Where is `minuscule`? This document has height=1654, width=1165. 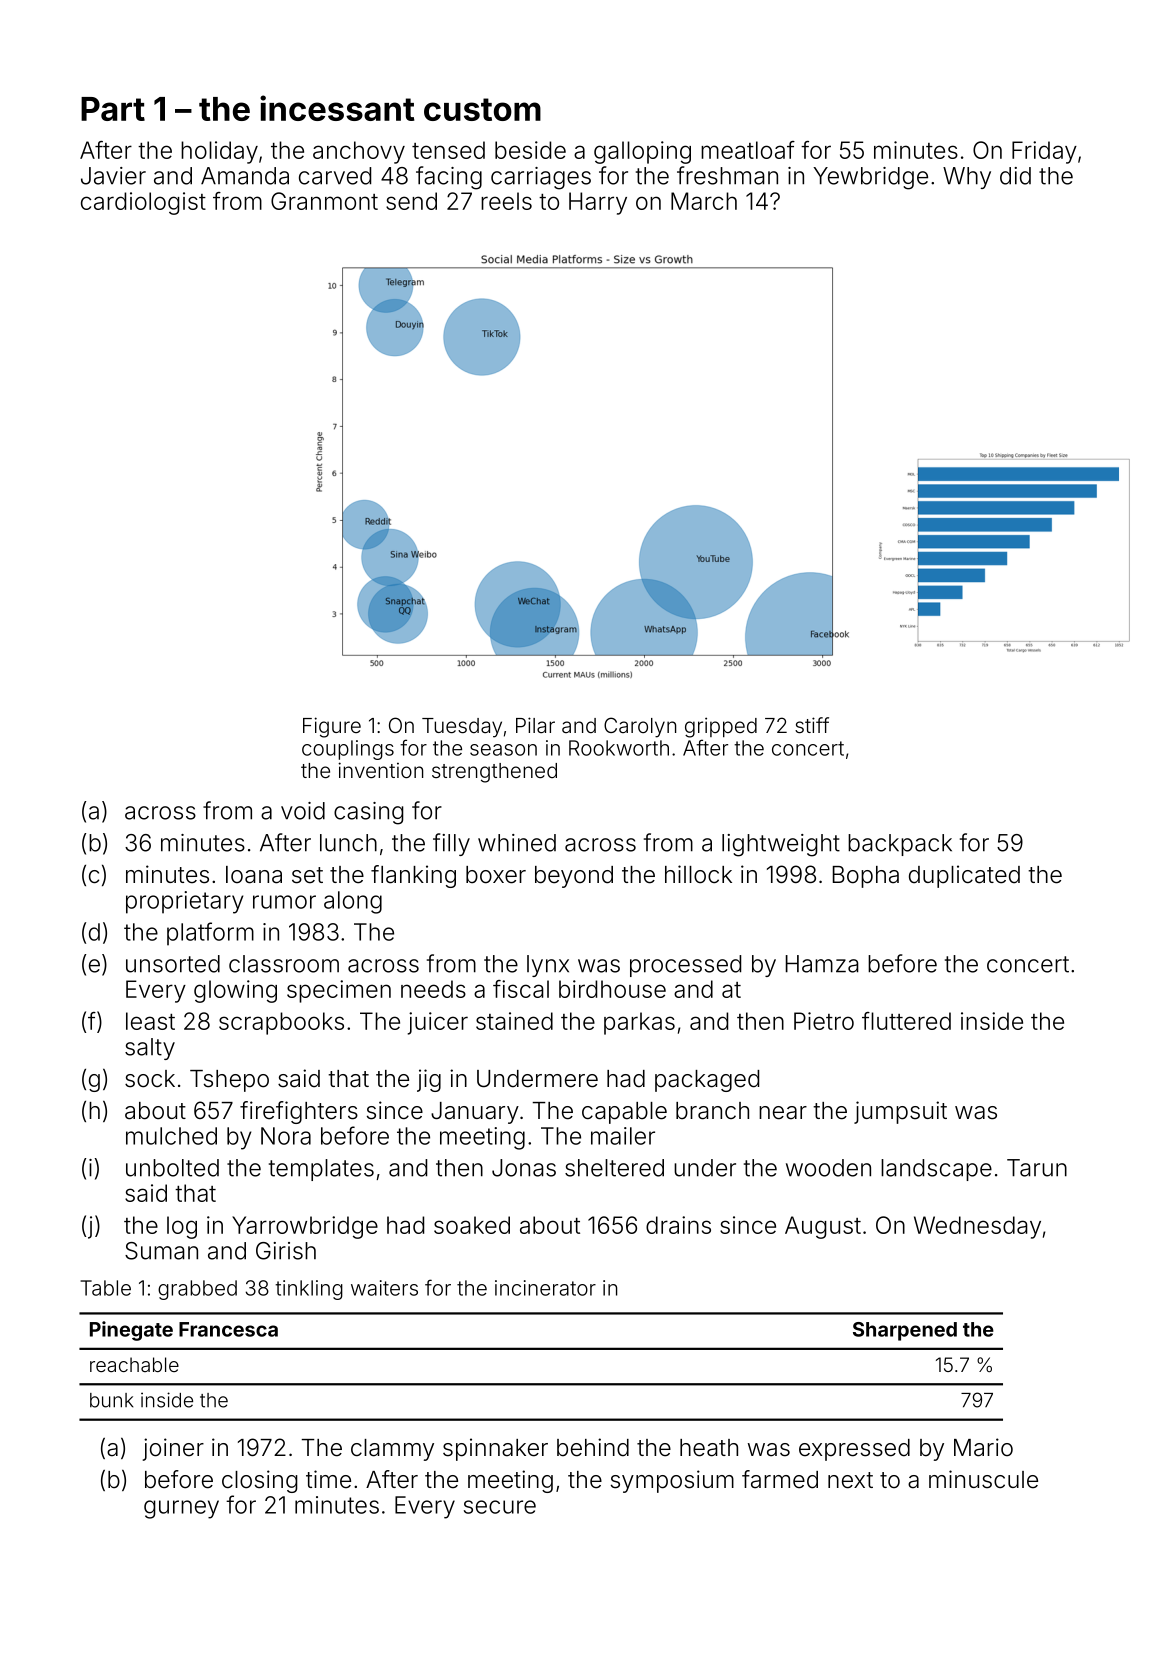
minuscule is located at coordinates (983, 1479).
